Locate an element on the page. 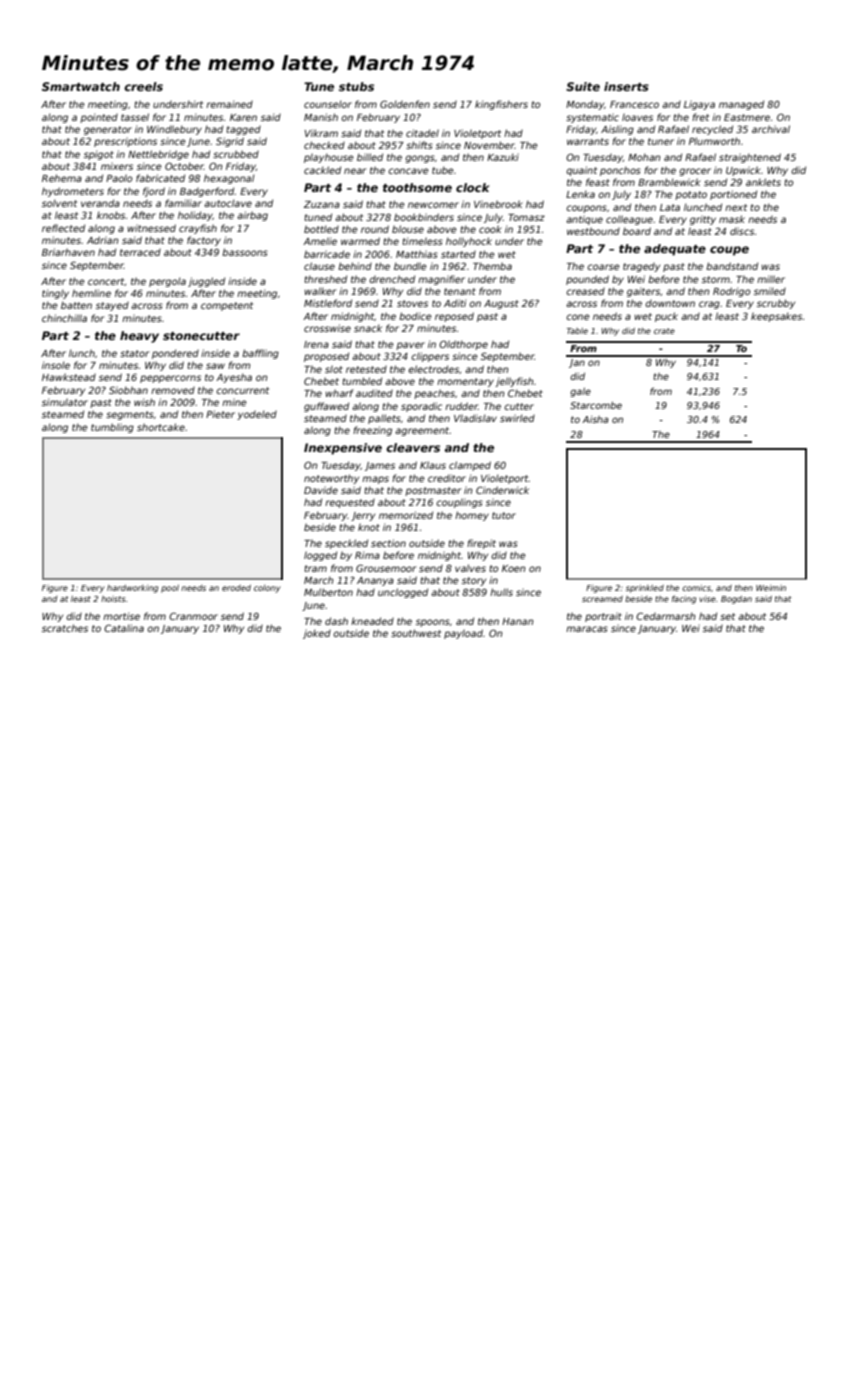  kingfishers is located at coordinates (501, 105).
